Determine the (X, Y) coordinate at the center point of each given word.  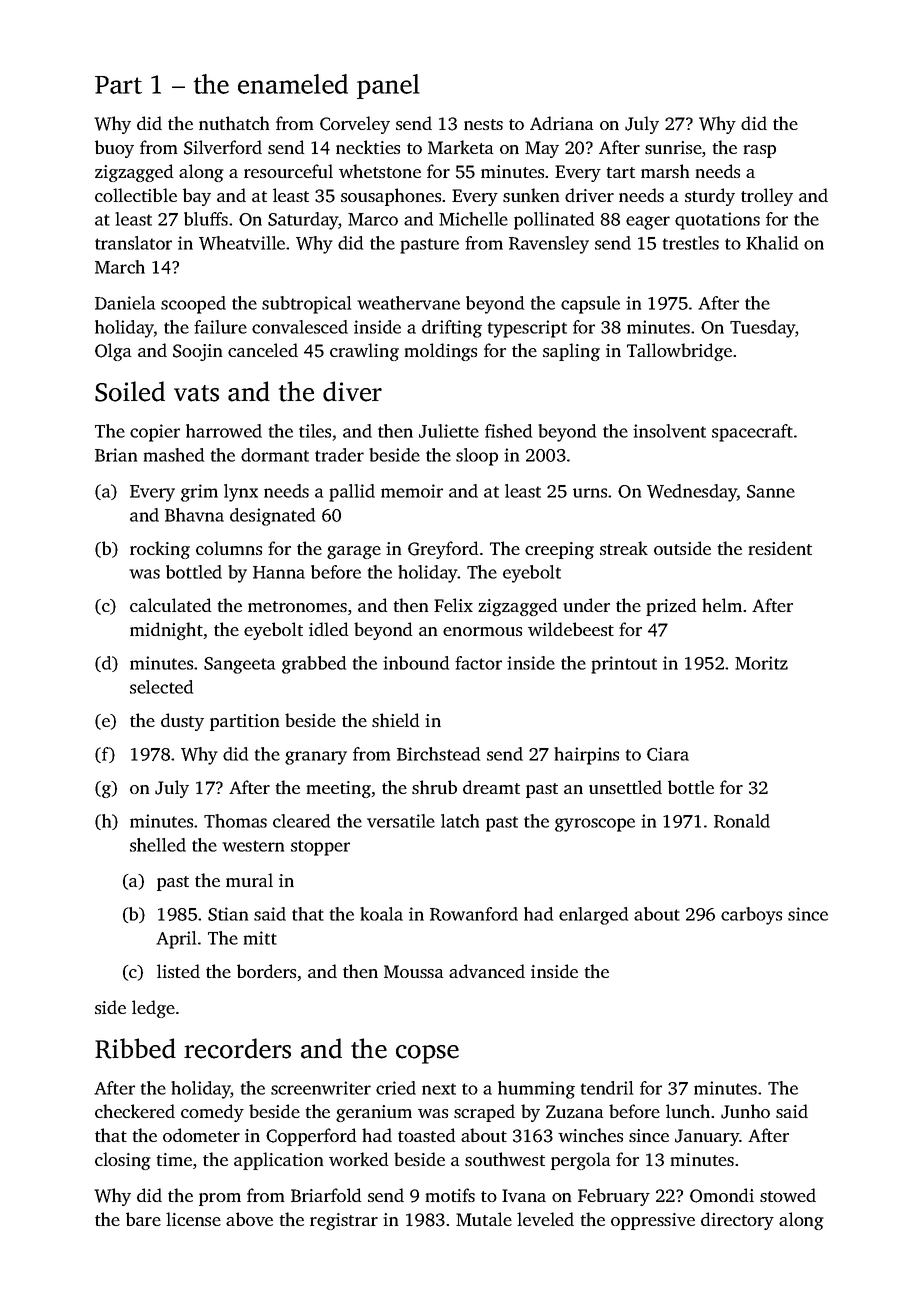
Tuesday (763, 329)
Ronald (742, 821)
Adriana (561, 123)
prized (671, 607)
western (253, 846)
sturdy (710, 197)
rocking (160, 550)
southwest (505, 1159)
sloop (477, 457)
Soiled (130, 391)
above (249, 1219)
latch (460, 821)
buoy (114, 149)
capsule (590, 305)
